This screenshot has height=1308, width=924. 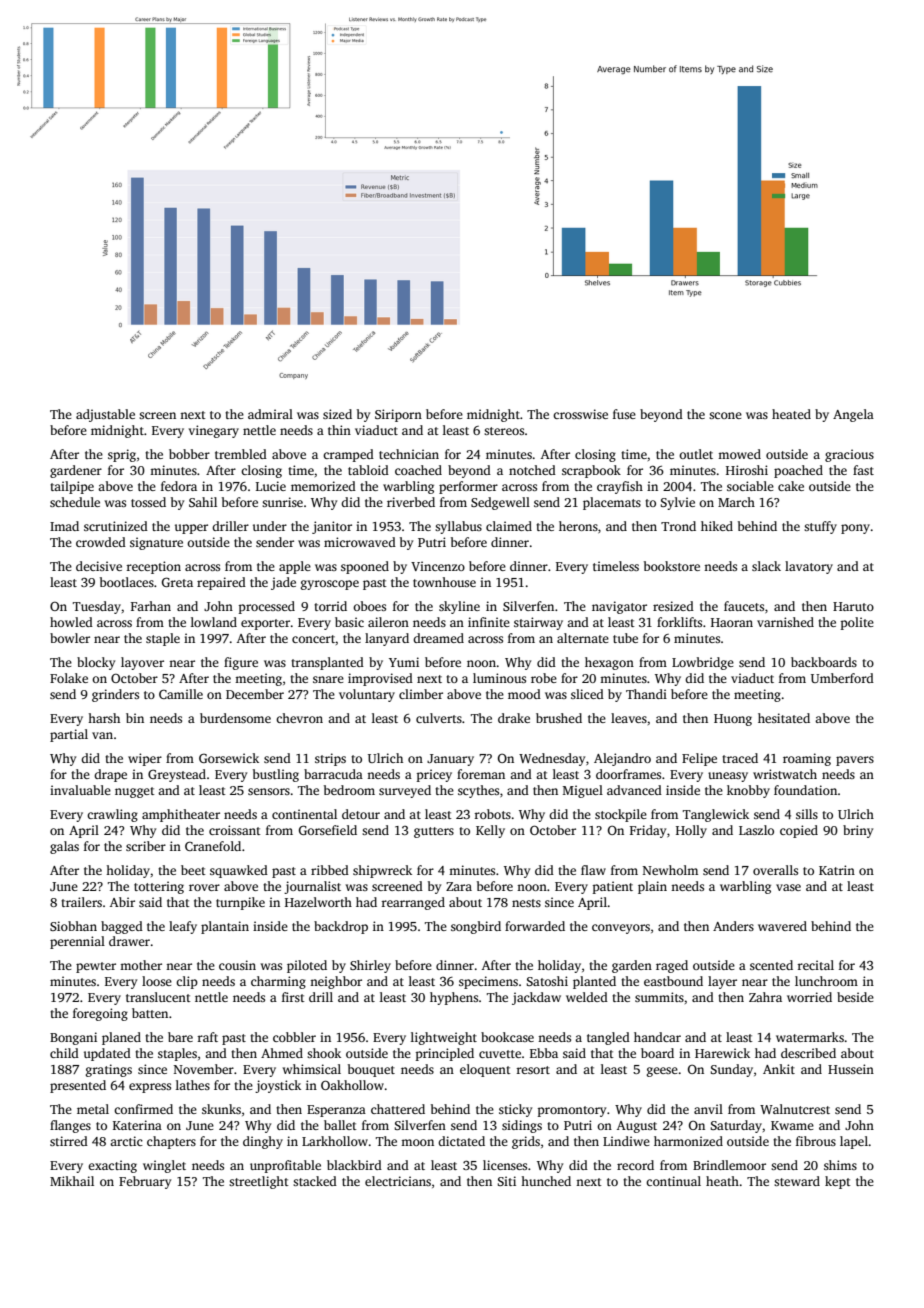 What do you see at coordinates (672, 966) in the screenshot?
I see `raged` at bounding box center [672, 966].
